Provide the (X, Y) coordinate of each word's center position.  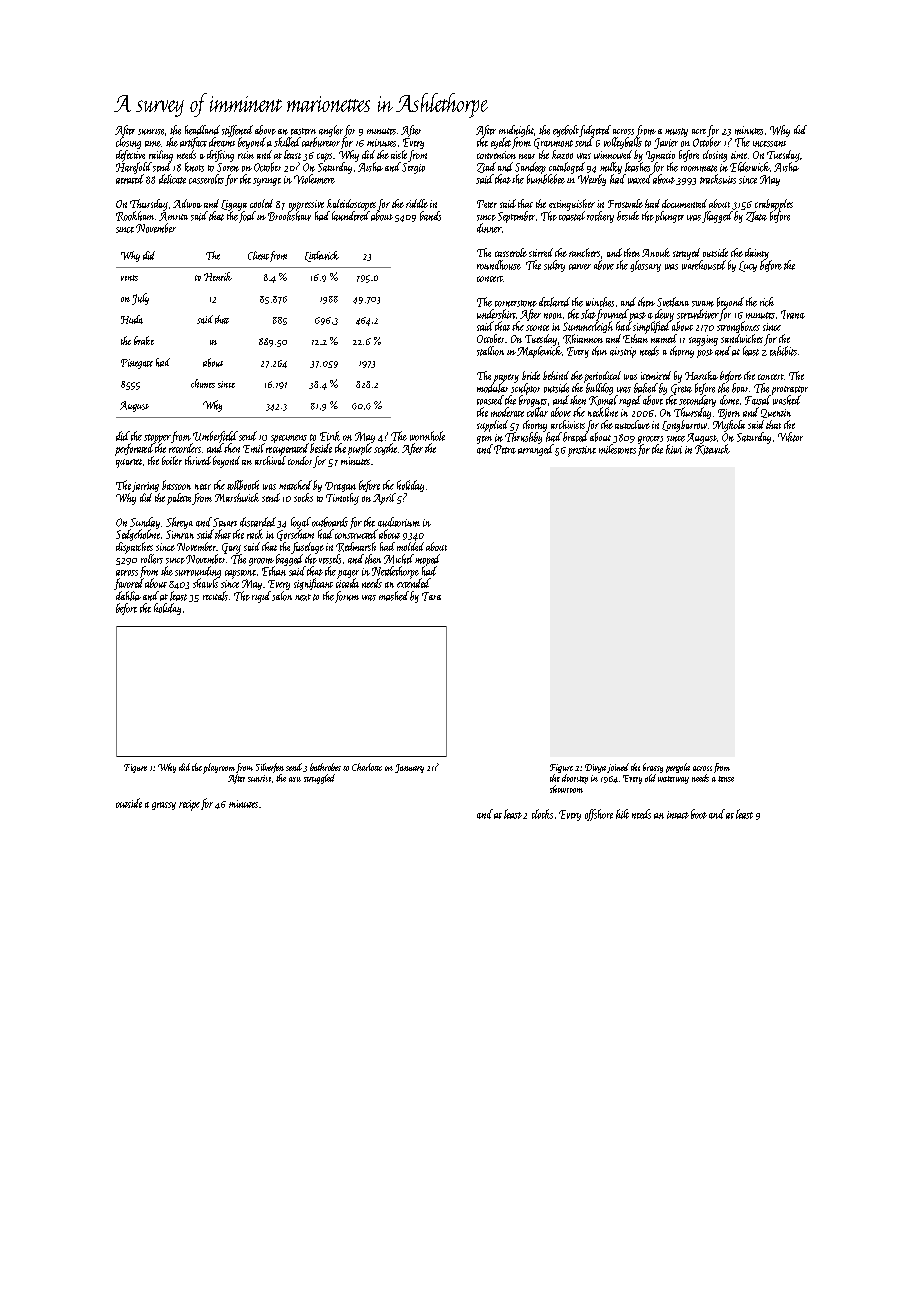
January (409, 768)
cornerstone (516, 303)
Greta (681, 389)
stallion (490, 351)
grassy (164, 806)
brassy (653, 768)
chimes (203, 383)
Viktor (790, 437)
